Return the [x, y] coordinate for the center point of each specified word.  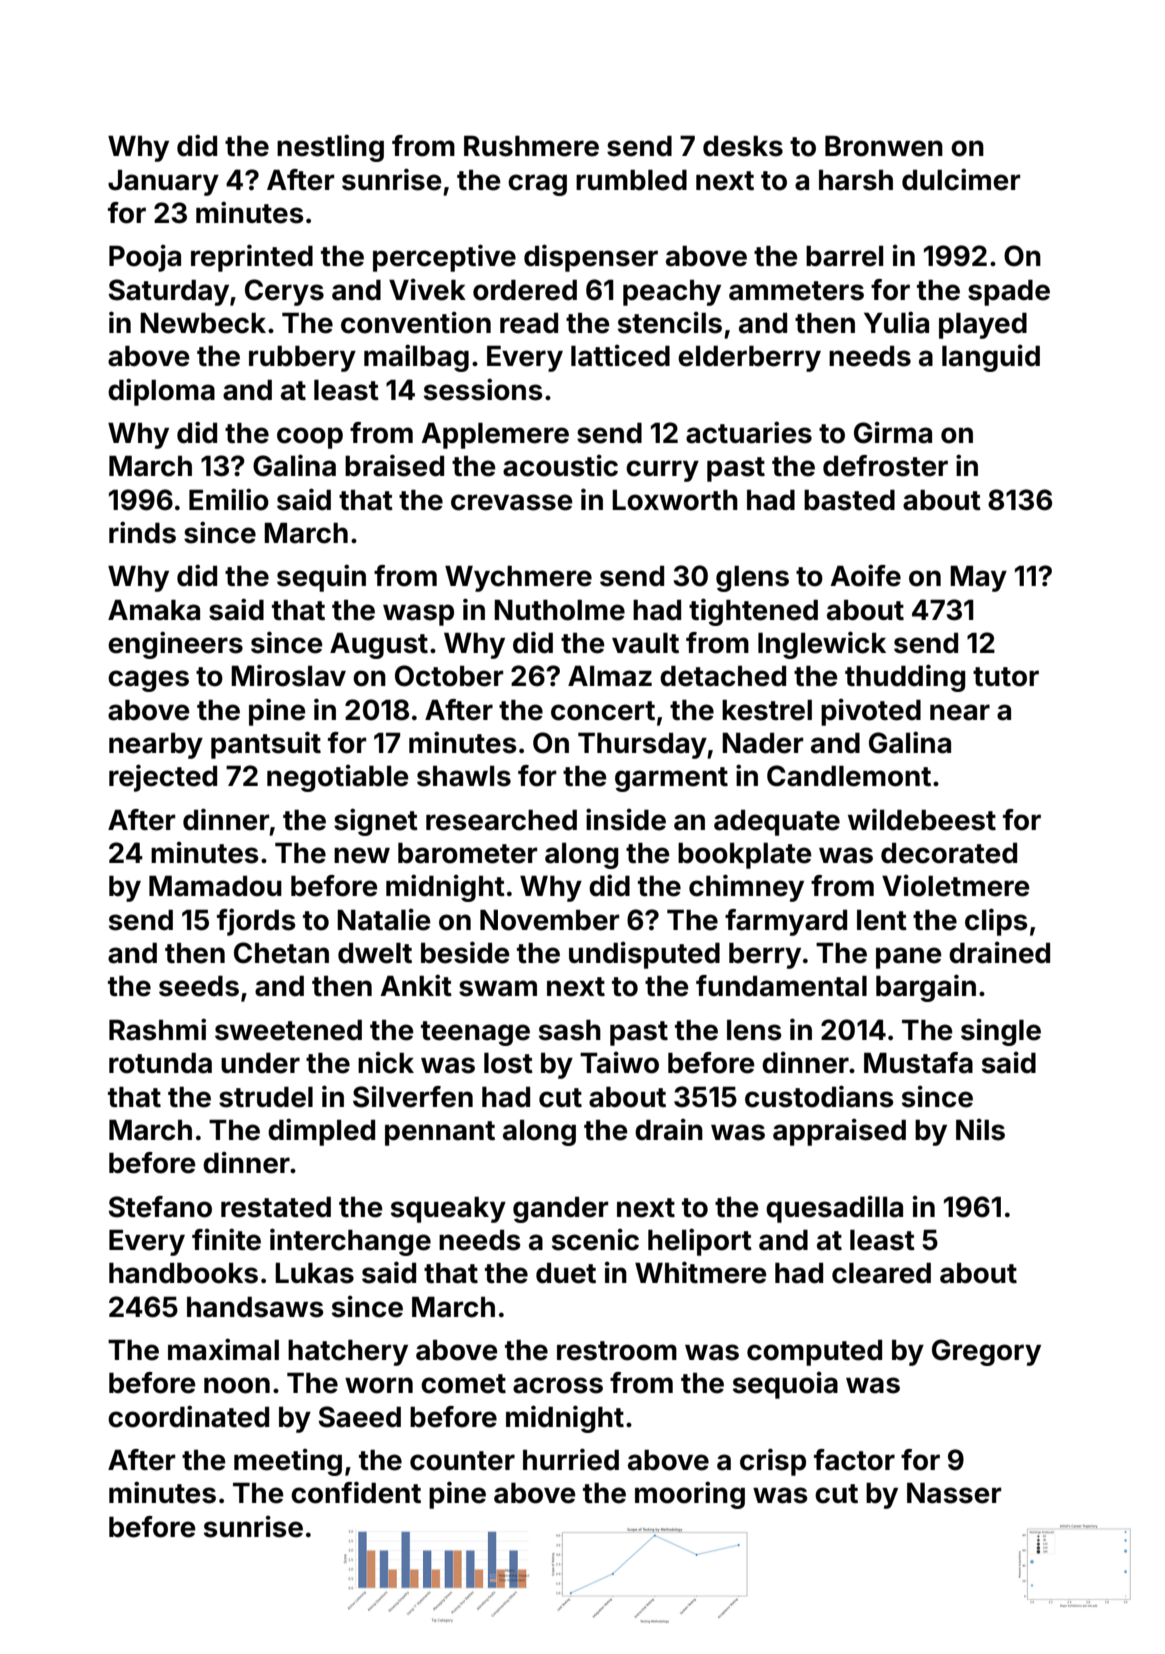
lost [508, 1063]
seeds [199, 986]
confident [356, 1492]
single [1001, 1032]
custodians [819, 1096]
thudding [905, 678]
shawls [464, 776]
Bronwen [884, 146]
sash [570, 1030]
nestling [330, 148]
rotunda [160, 1063]
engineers [175, 645]
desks [743, 146]
